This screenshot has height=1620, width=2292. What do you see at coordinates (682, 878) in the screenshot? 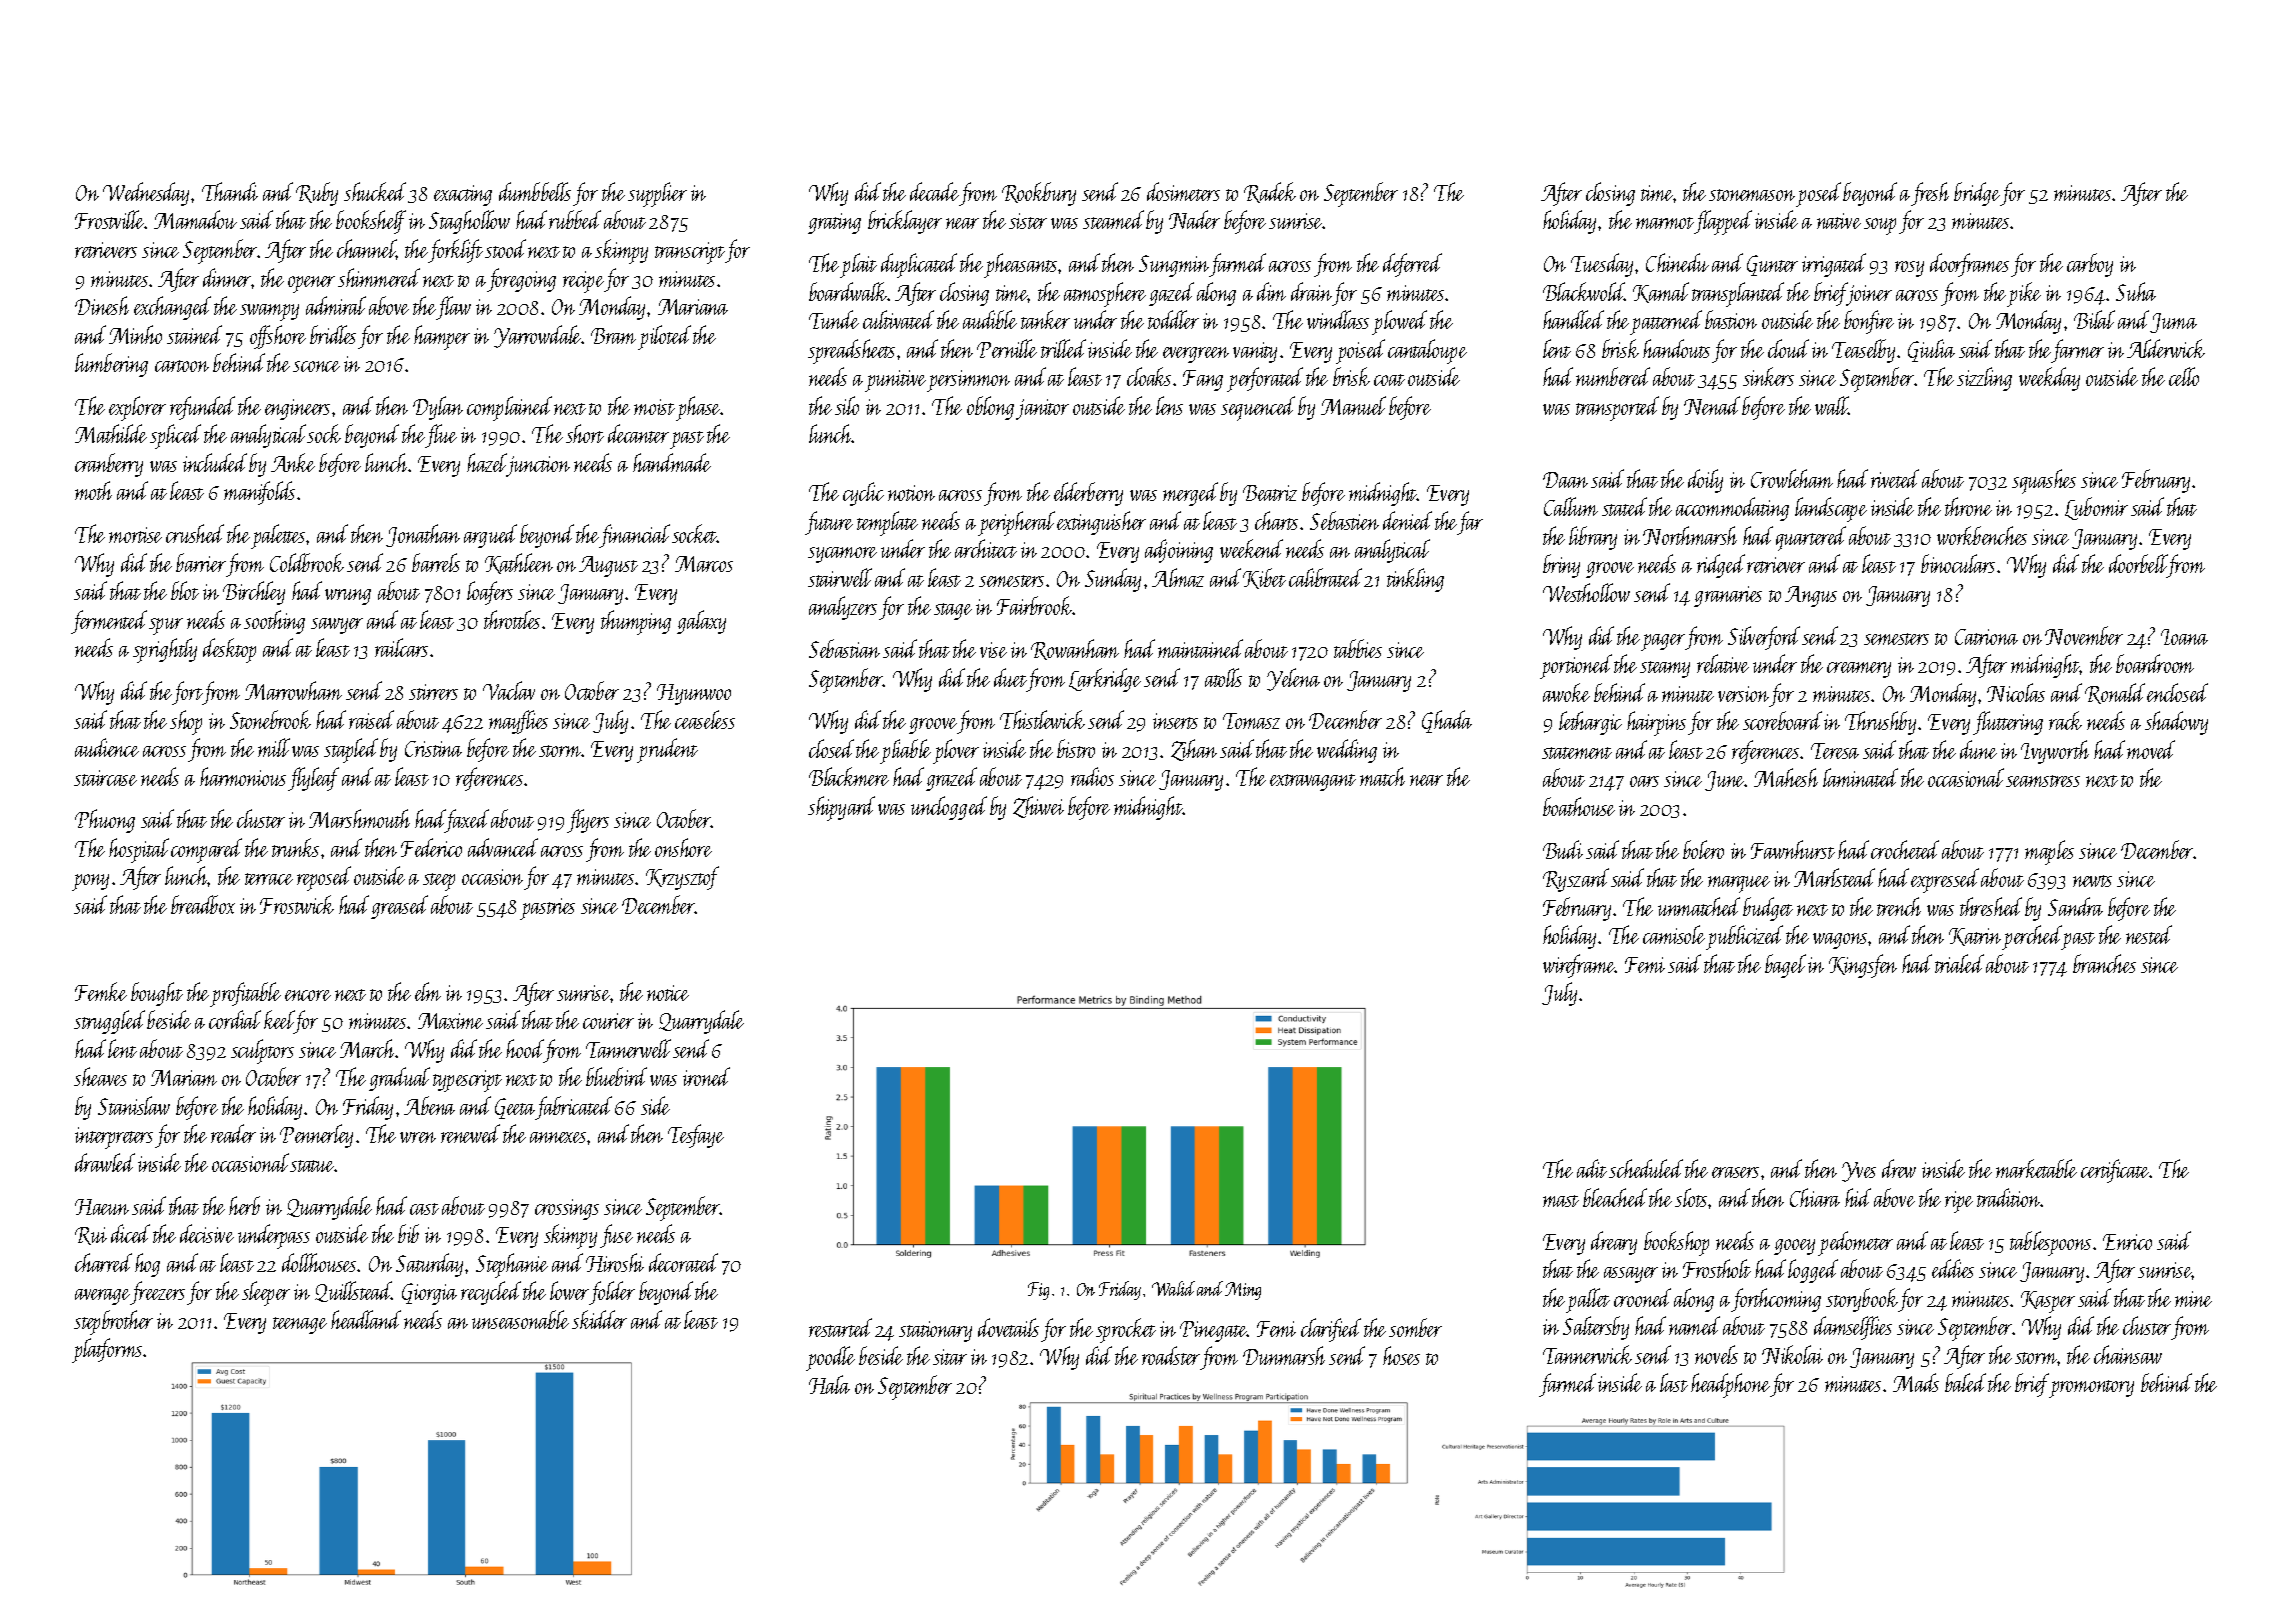
I see `Krzysztof` at bounding box center [682, 878].
